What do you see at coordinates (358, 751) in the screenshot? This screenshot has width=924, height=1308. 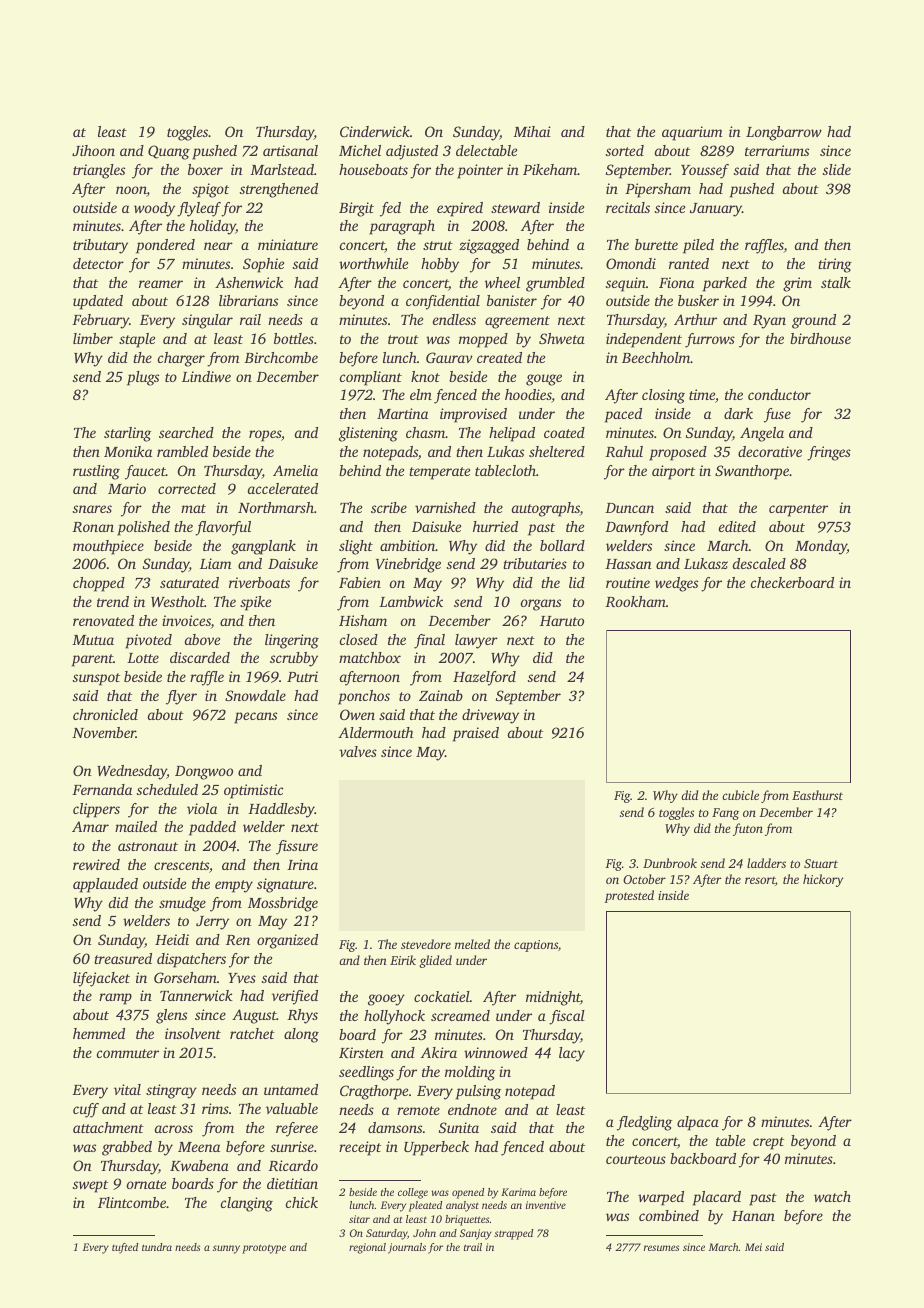 I see `valves` at bounding box center [358, 751].
